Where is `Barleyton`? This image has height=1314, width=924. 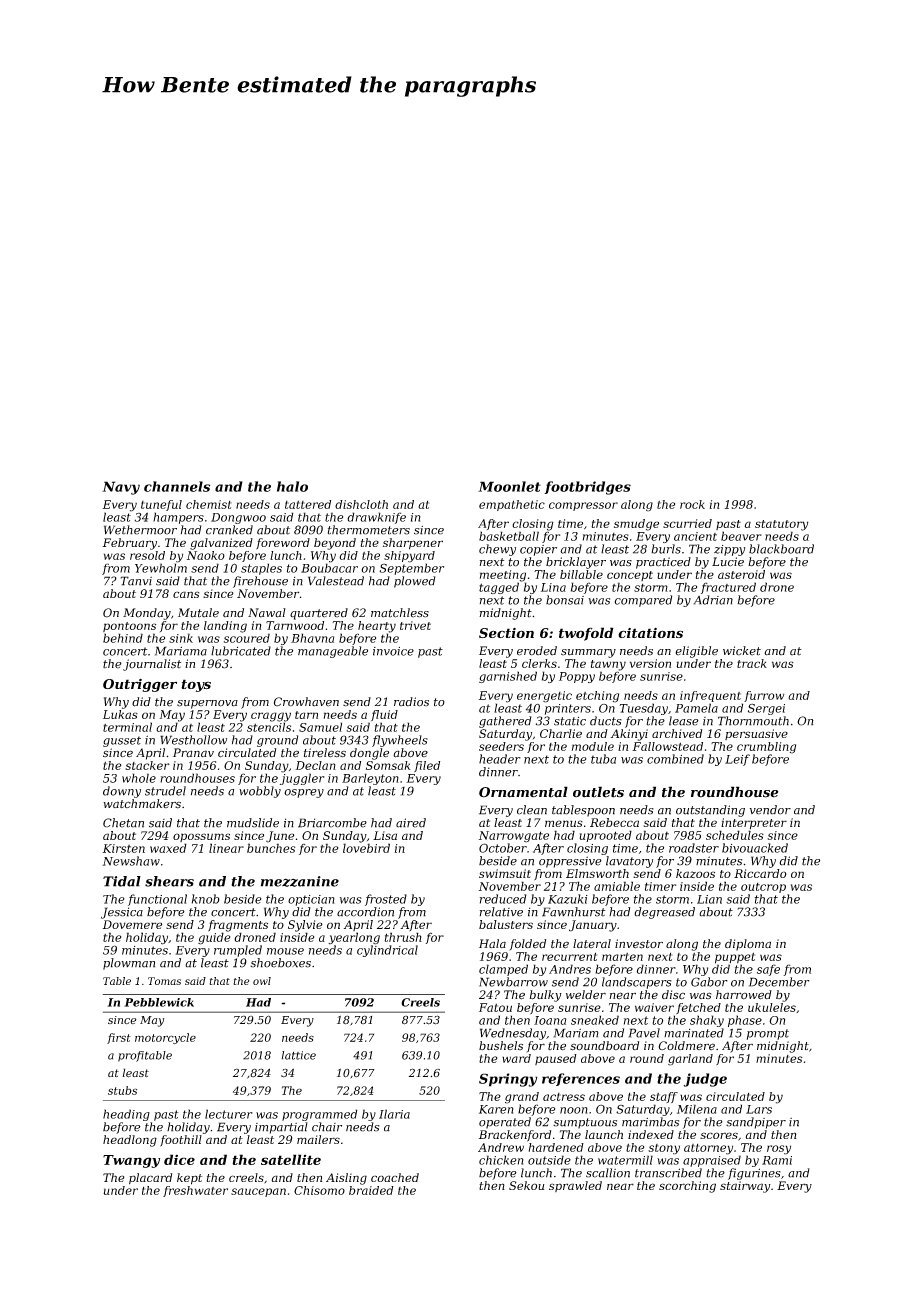 Barleyton is located at coordinates (370, 779).
